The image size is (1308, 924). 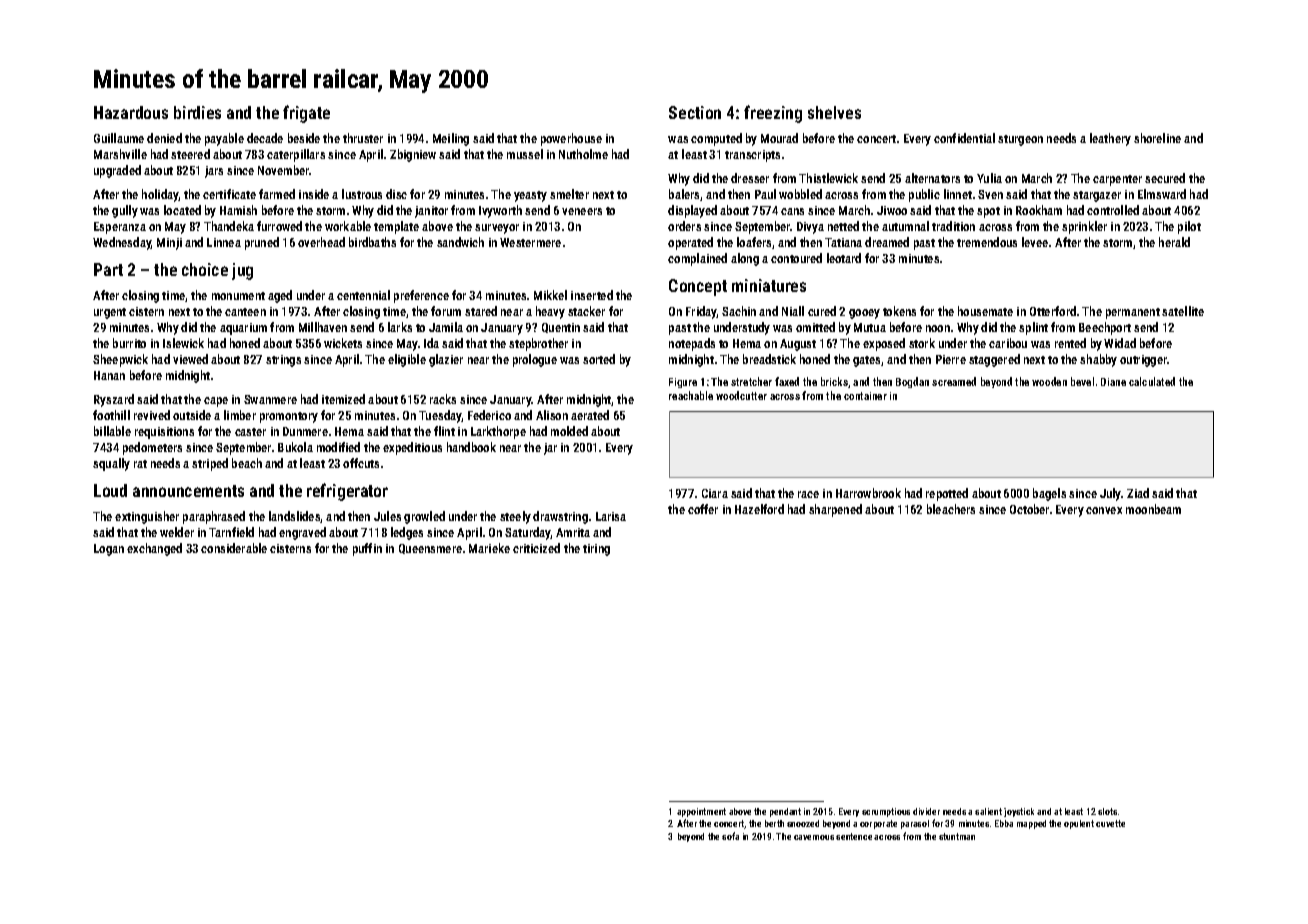 I want to click on announcements, so click(x=188, y=491).
